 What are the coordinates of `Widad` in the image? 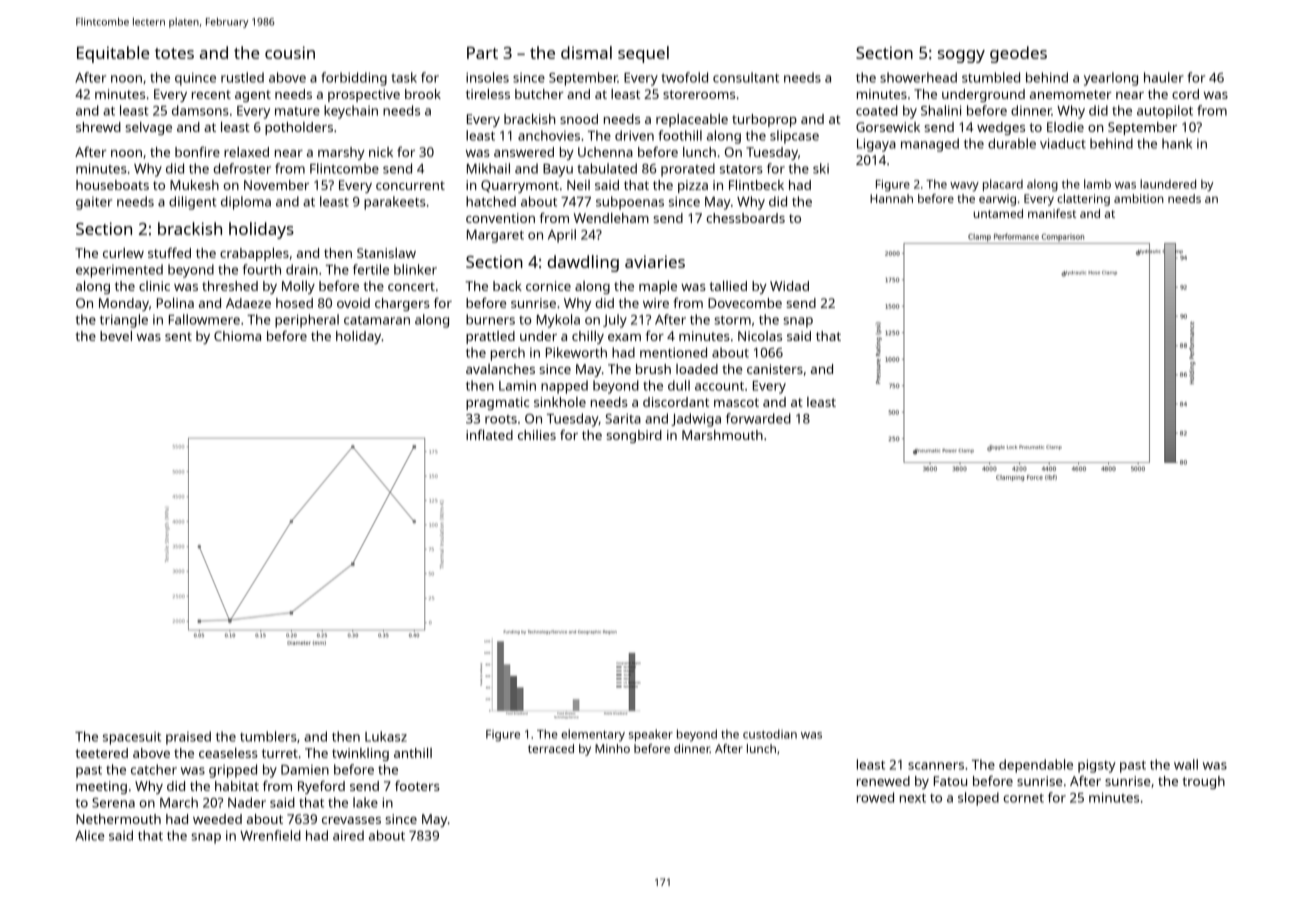 It's located at (789, 286).
